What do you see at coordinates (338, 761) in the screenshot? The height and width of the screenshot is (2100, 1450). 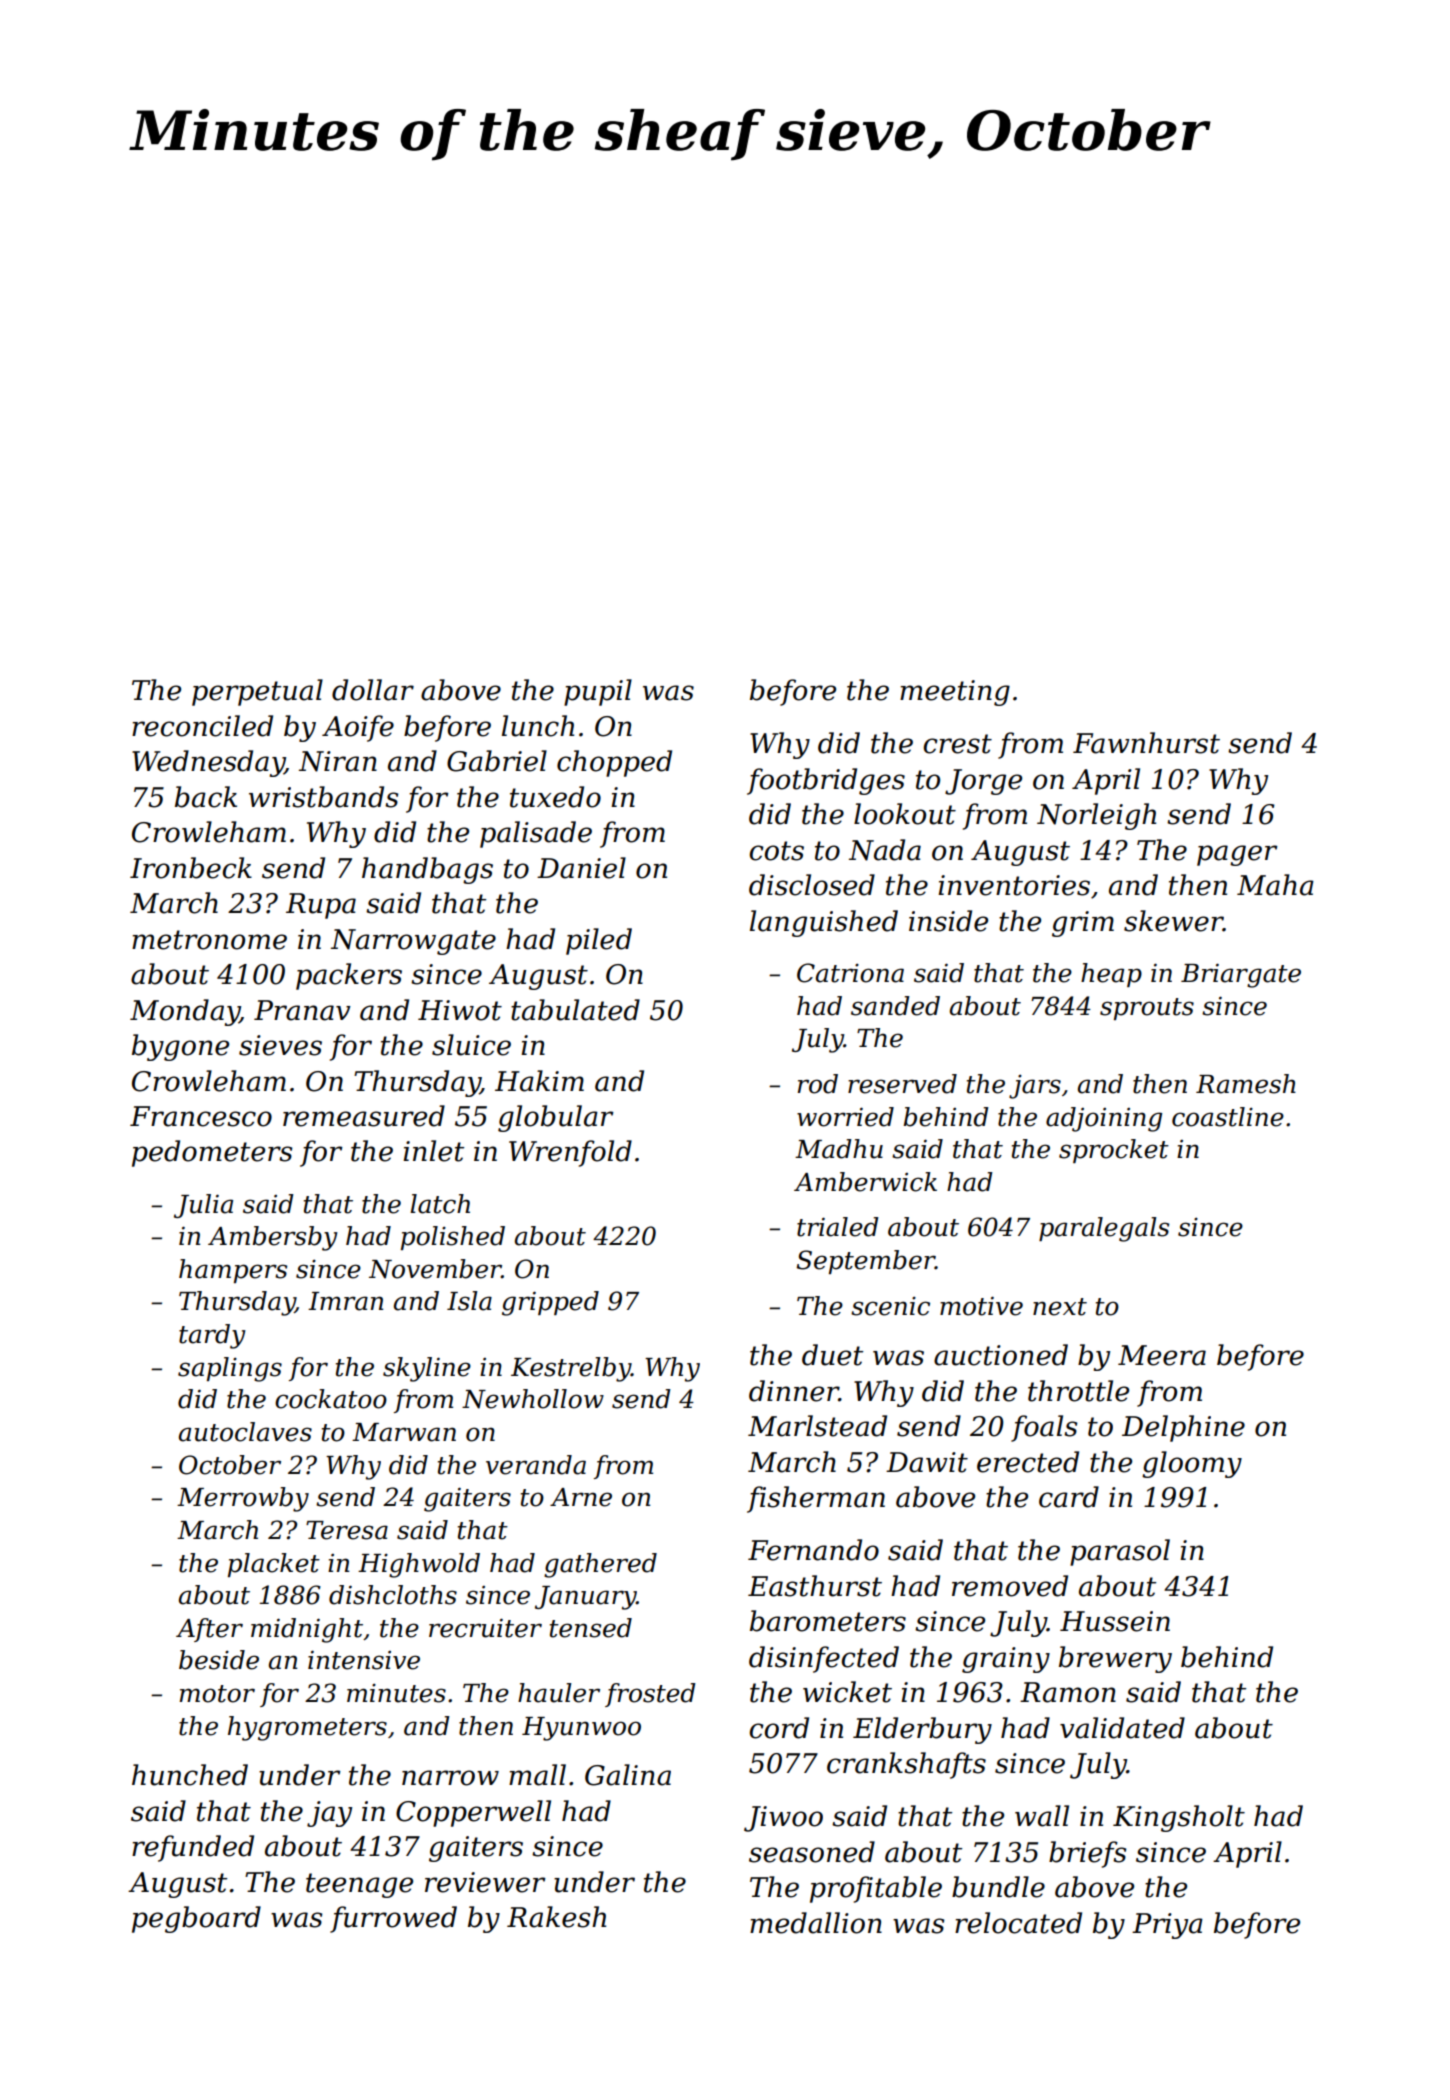 I see `Niran` at bounding box center [338, 761].
